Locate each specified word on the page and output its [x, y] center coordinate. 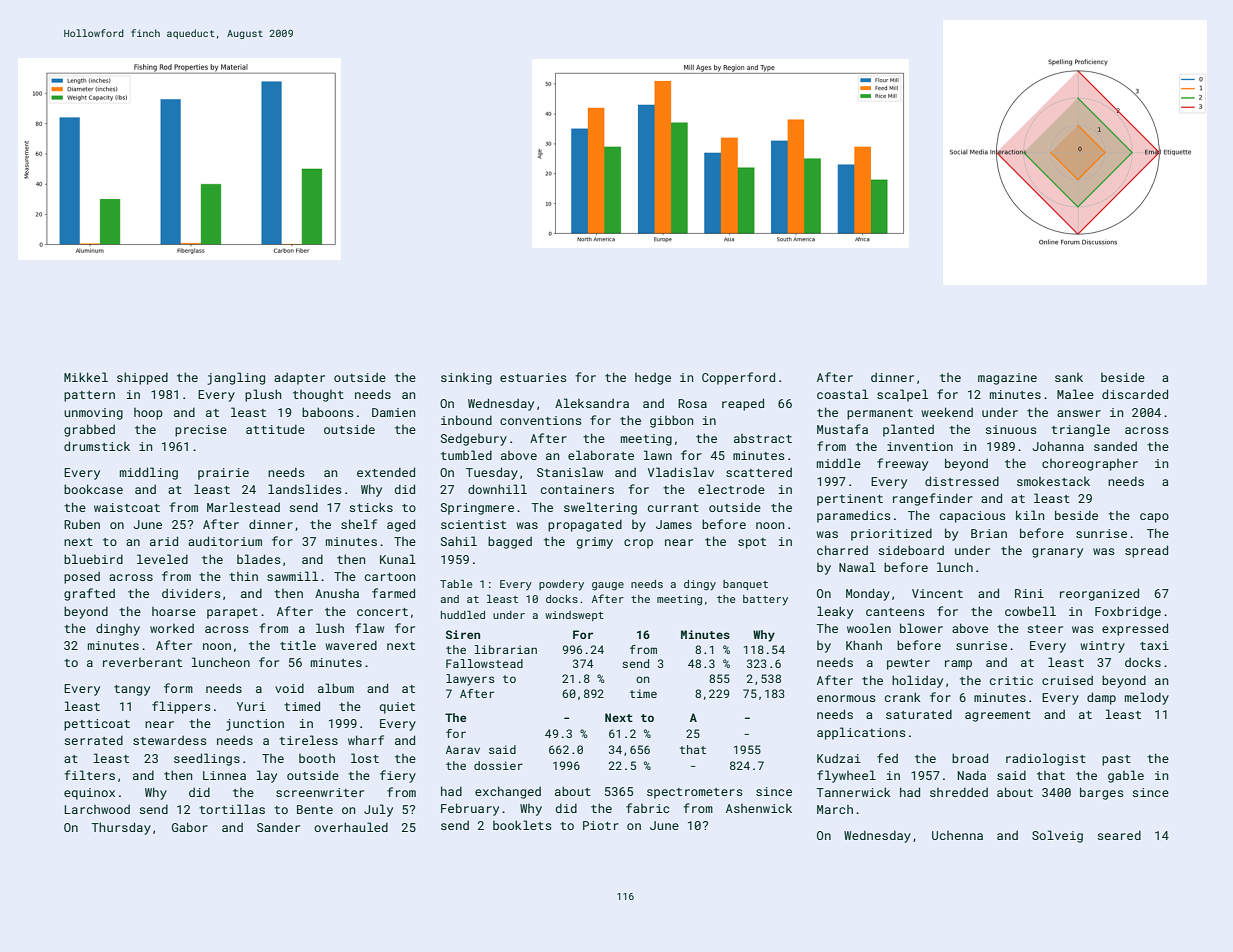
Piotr [601, 825]
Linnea [224, 775]
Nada [972, 775]
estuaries [533, 377]
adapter [299, 378]
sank [1069, 377]
